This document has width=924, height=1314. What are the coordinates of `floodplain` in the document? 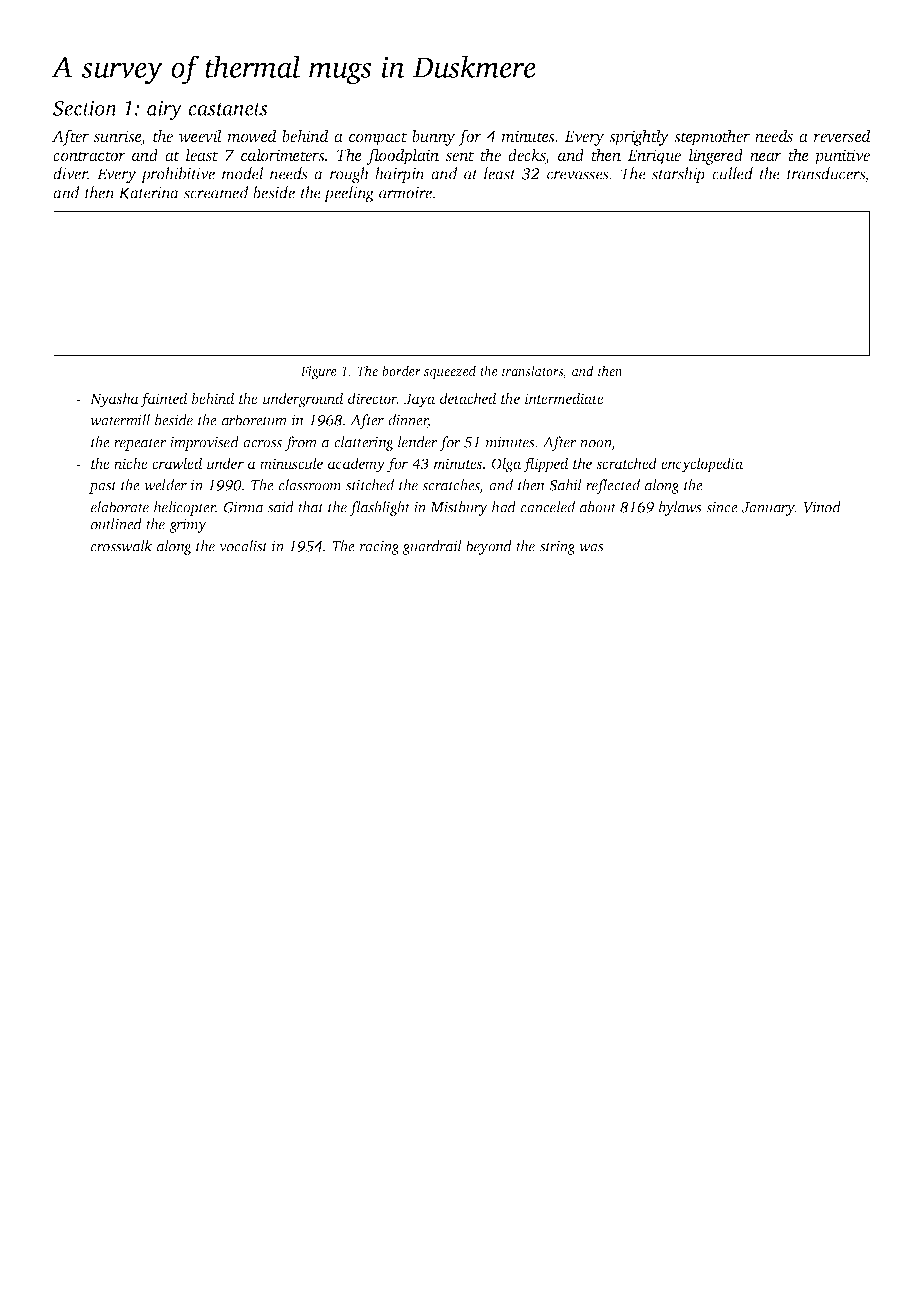 It's located at (403, 156).
